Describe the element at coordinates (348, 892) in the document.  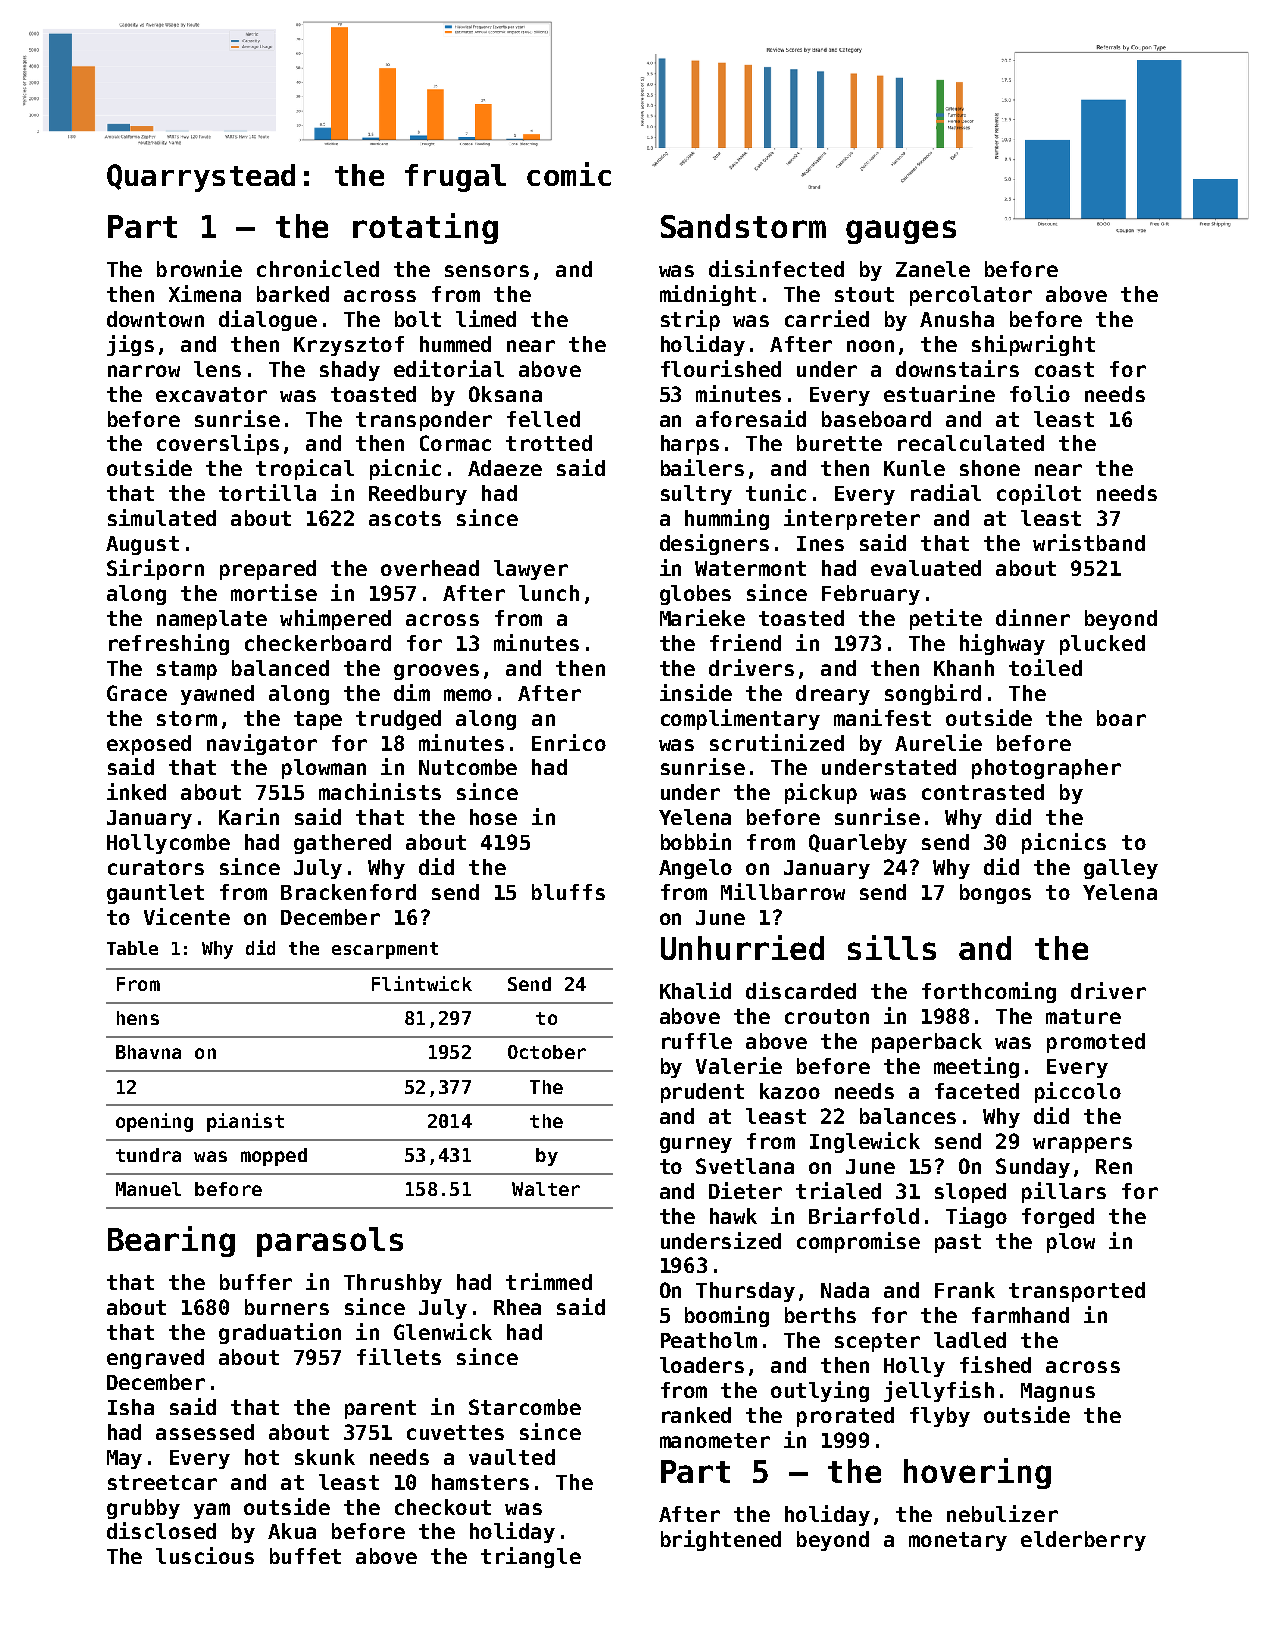
I see `Brackenford` at that location.
